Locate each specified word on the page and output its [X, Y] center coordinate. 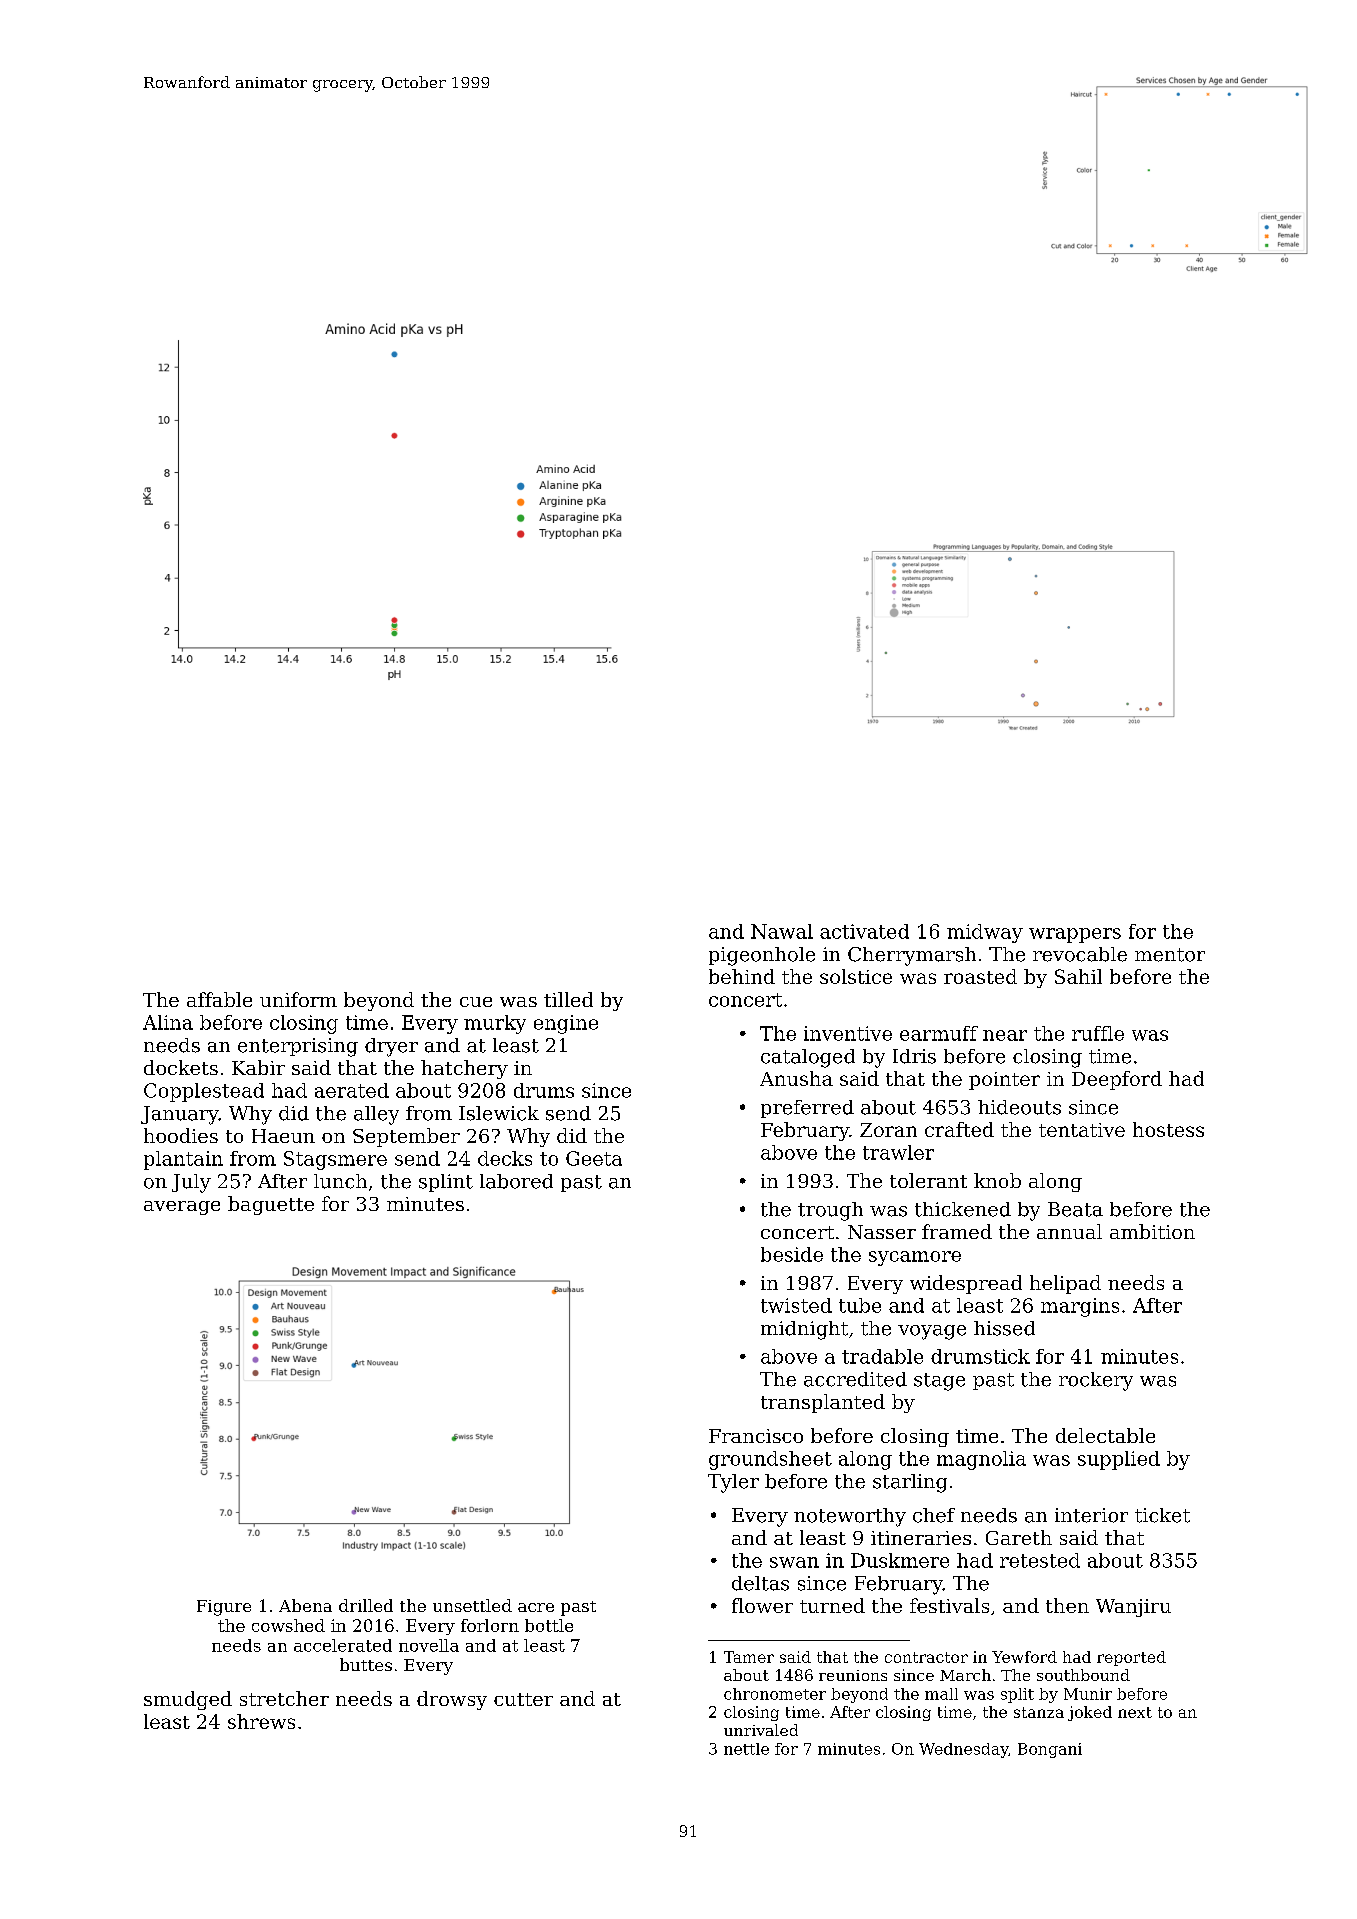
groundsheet [770, 1460]
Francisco [756, 1436]
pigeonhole [762, 956]
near [1005, 1035]
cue [476, 1002]
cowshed [288, 1625]
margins [1080, 1307]
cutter [523, 1699]
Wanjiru [1133, 1608]
